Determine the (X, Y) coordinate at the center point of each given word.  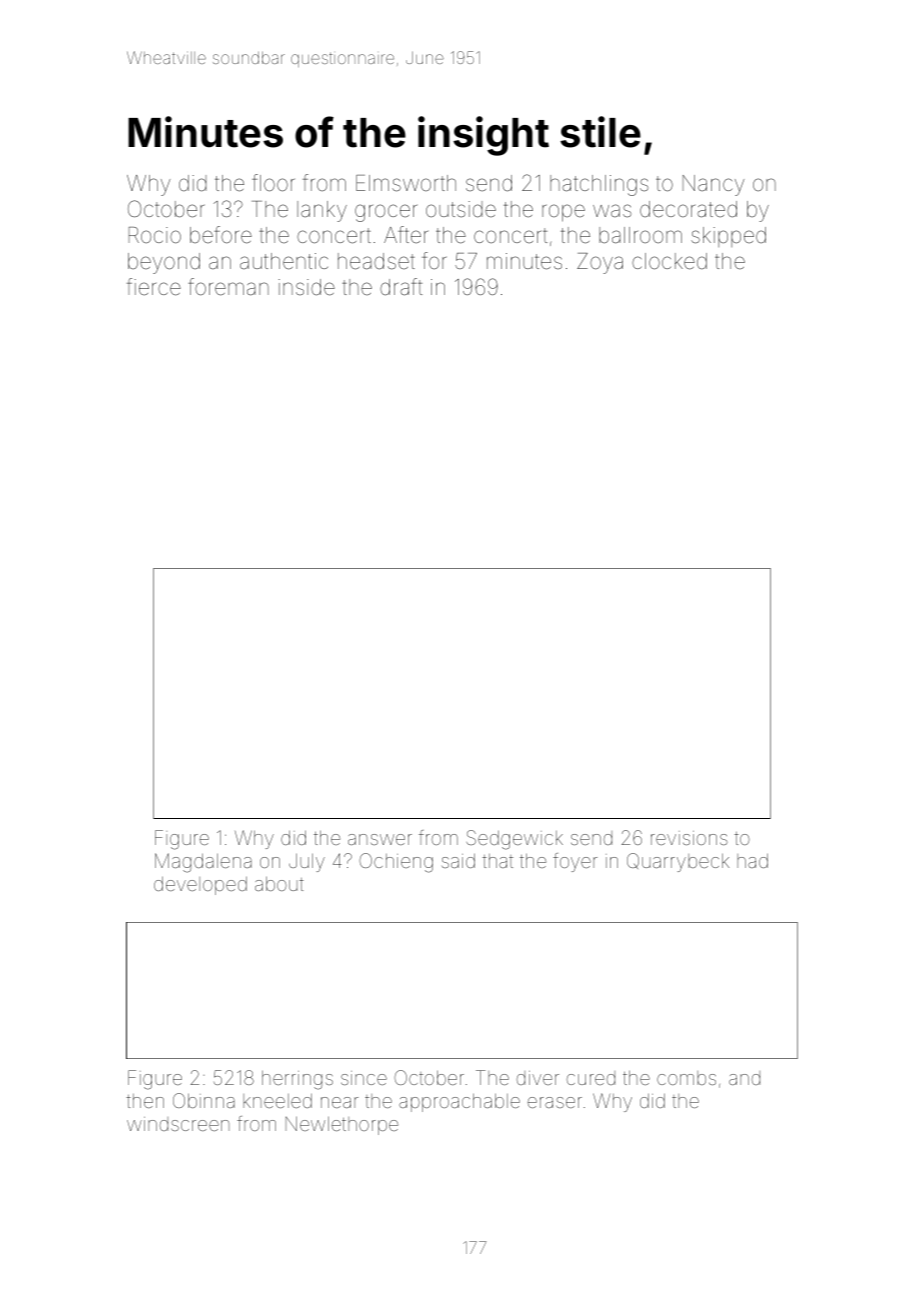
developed (200, 885)
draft (401, 287)
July (307, 862)
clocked (669, 261)
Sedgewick (514, 840)
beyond (164, 263)
